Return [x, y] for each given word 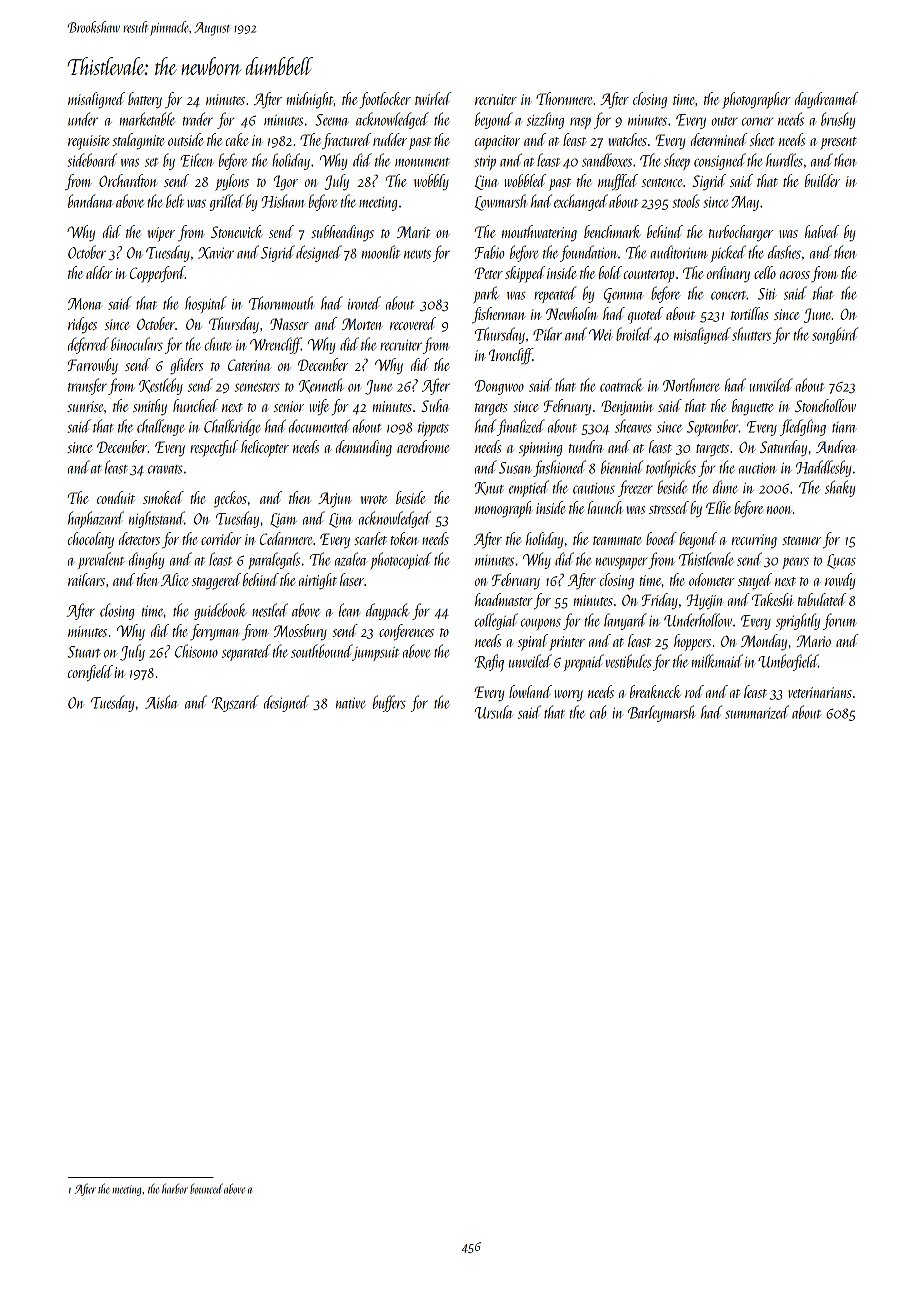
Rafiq [489, 663]
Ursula [493, 712]
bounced [206, 1188]
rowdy [840, 581]
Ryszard [235, 703]
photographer [756, 100]
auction [757, 468]
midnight [310, 100]
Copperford [157, 274]
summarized [757, 712]
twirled [433, 98]
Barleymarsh [662, 713]
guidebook [219, 611]
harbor [175, 1189]
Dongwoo [499, 387]
